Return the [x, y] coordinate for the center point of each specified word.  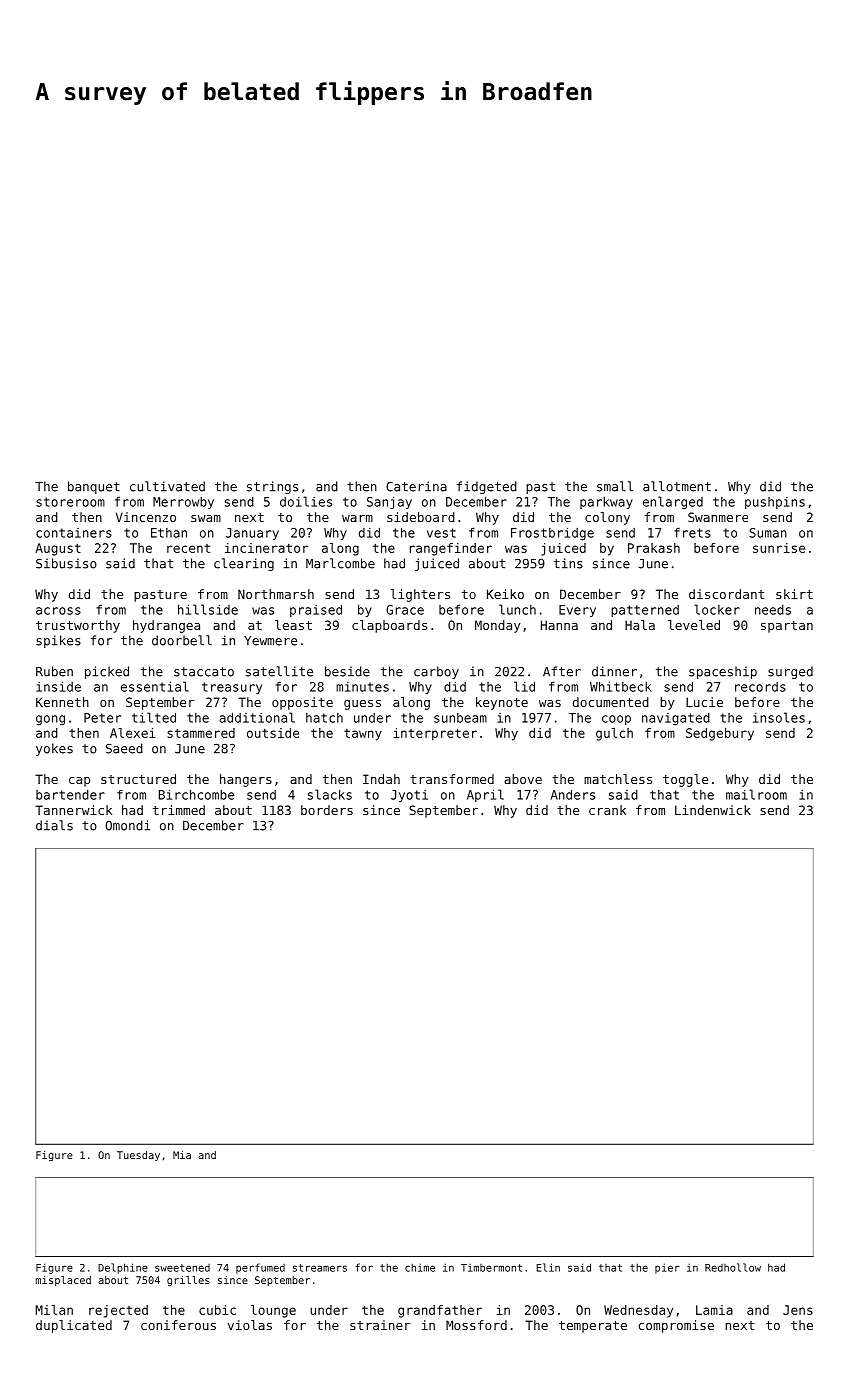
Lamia [714, 1310]
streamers [320, 1268]
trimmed [179, 810]
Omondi [127, 825]
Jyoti [409, 796]
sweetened [182, 1268]
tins [568, 563]
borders [327, 810]
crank [607, 810]
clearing [244, 564]
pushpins [775, 503]
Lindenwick [713, 810]
